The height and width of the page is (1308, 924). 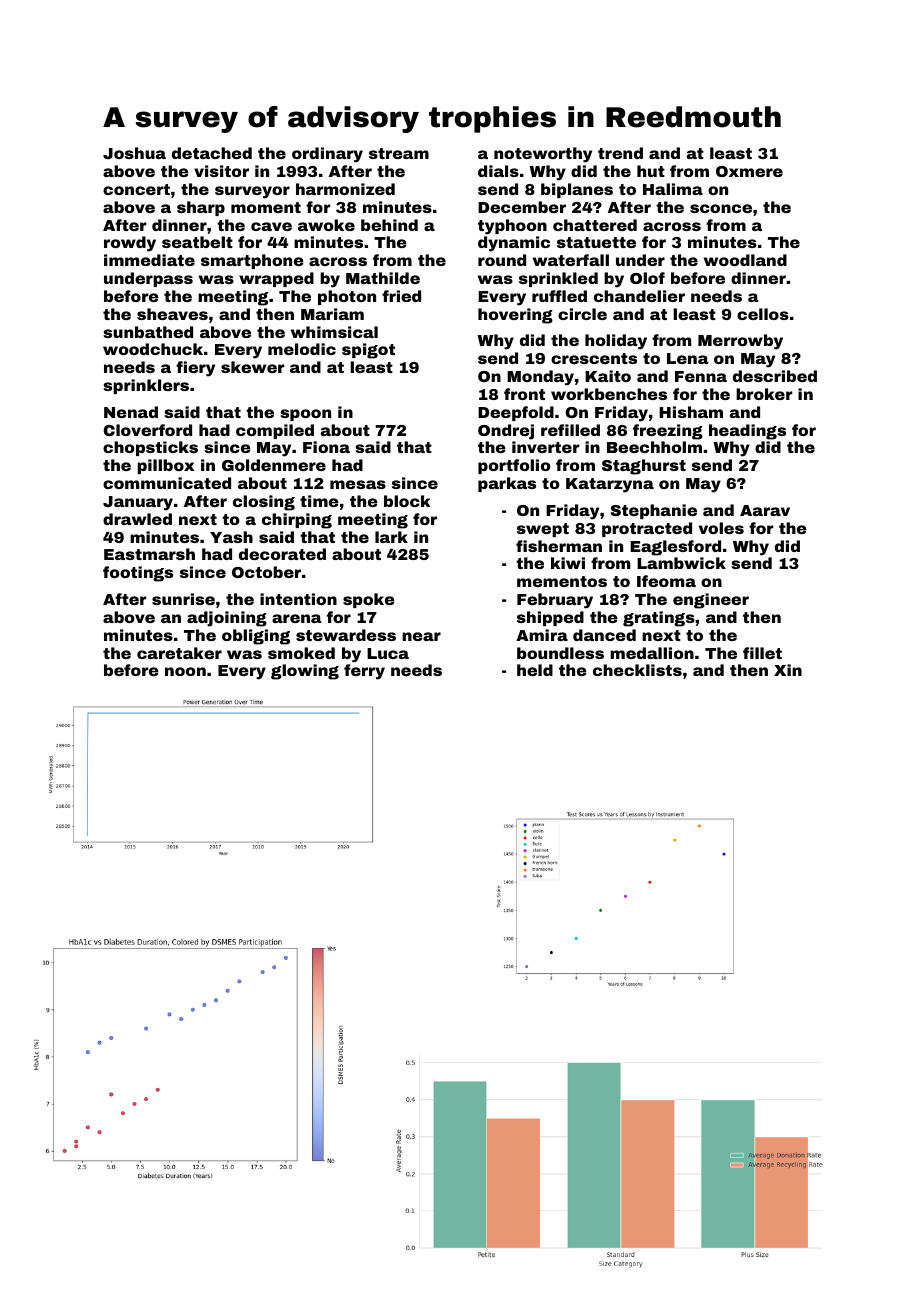 What do you see at coordinates (148, 332) in the page?
I see `sunbathed` at bounding box center [148, 332].
